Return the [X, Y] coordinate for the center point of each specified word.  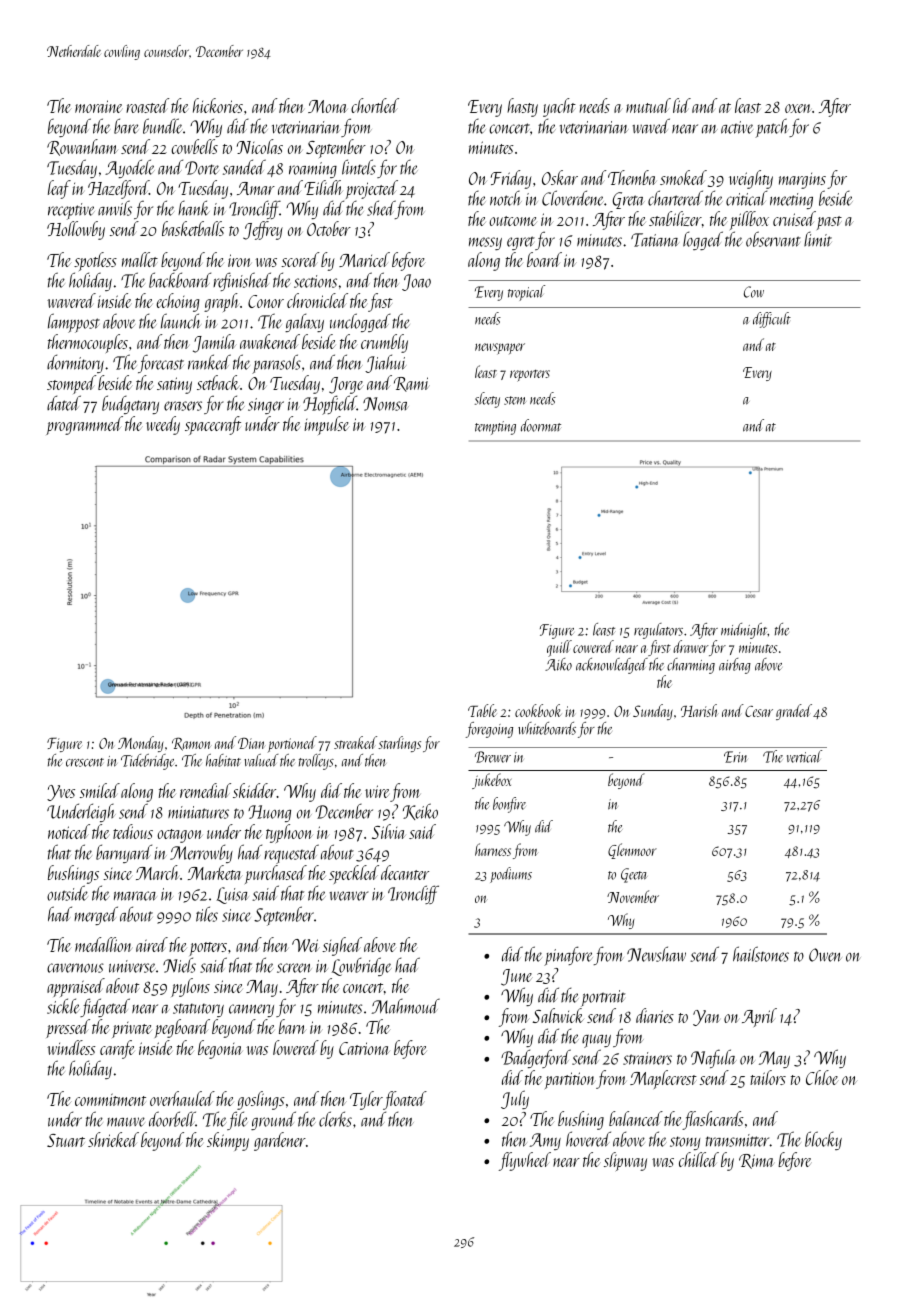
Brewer [493, 757]
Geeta [634, 875]
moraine [98, 106]
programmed [84, 425]
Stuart [66, 1140]
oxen [798, 108]
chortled [375, 105]
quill [559, 648]
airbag [735, 666]
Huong [269, 813]
